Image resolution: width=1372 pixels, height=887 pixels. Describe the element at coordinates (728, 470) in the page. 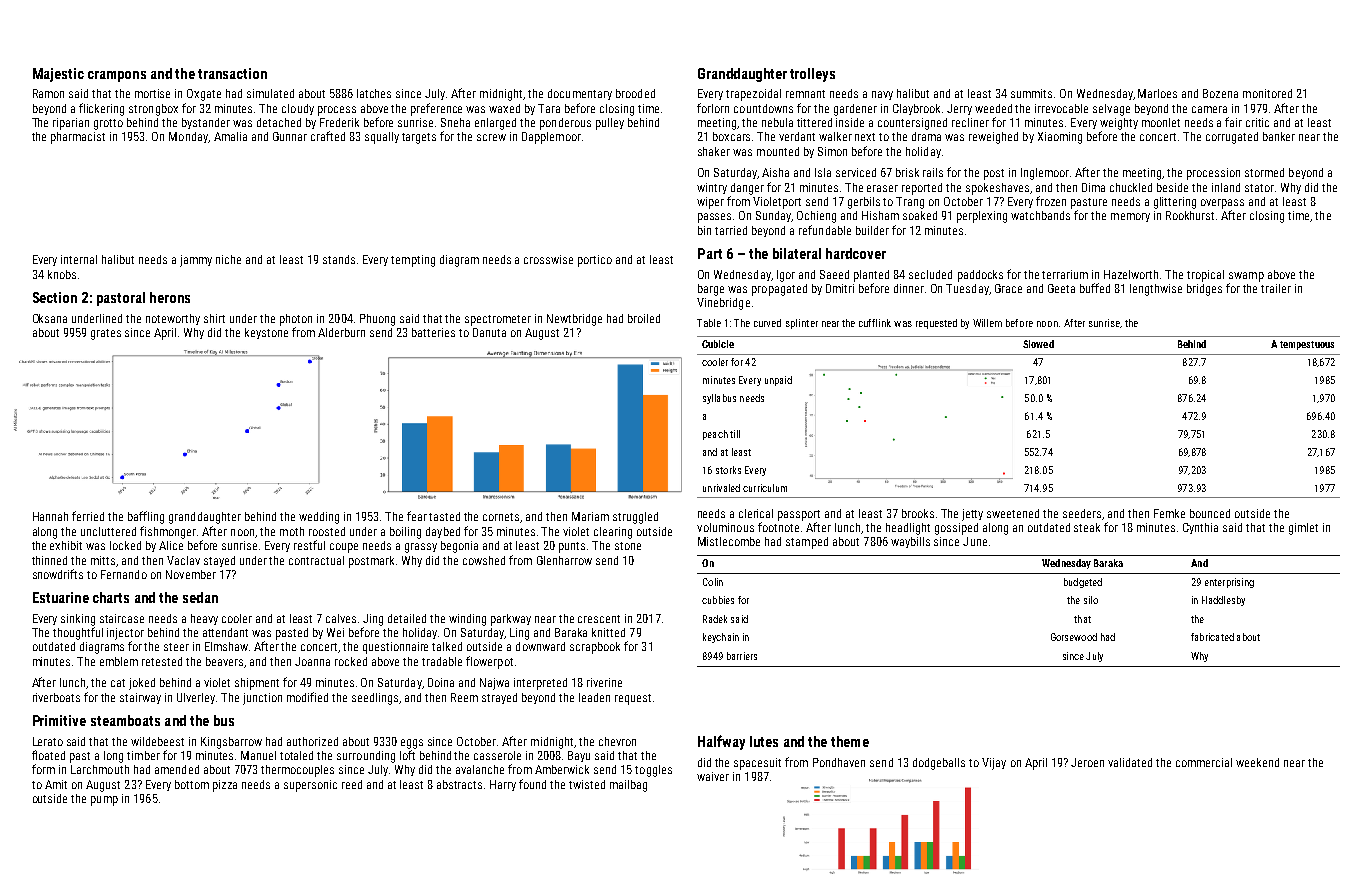

I see `storks` at that location.
